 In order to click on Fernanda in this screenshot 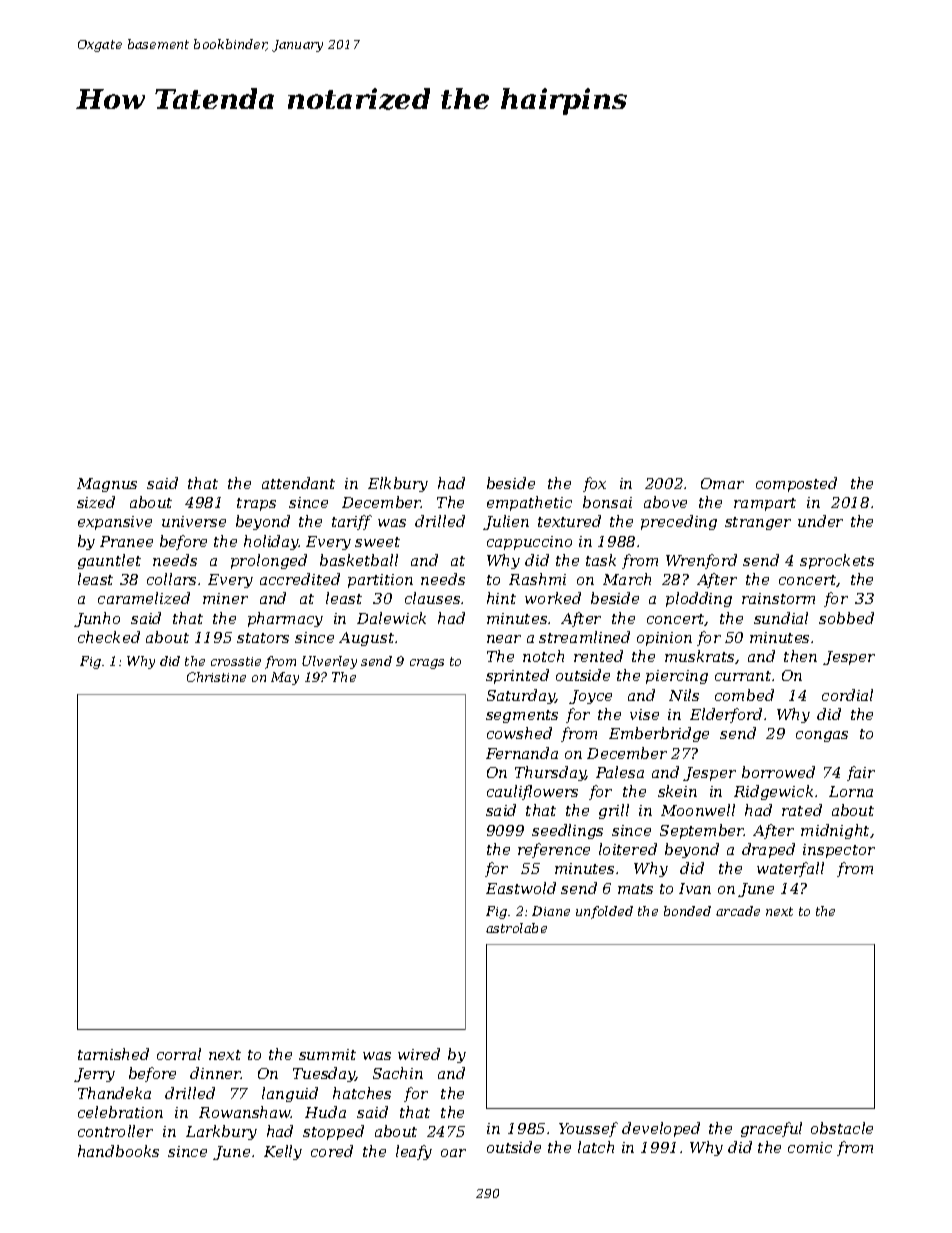, I will do `click(522, 753)`.
